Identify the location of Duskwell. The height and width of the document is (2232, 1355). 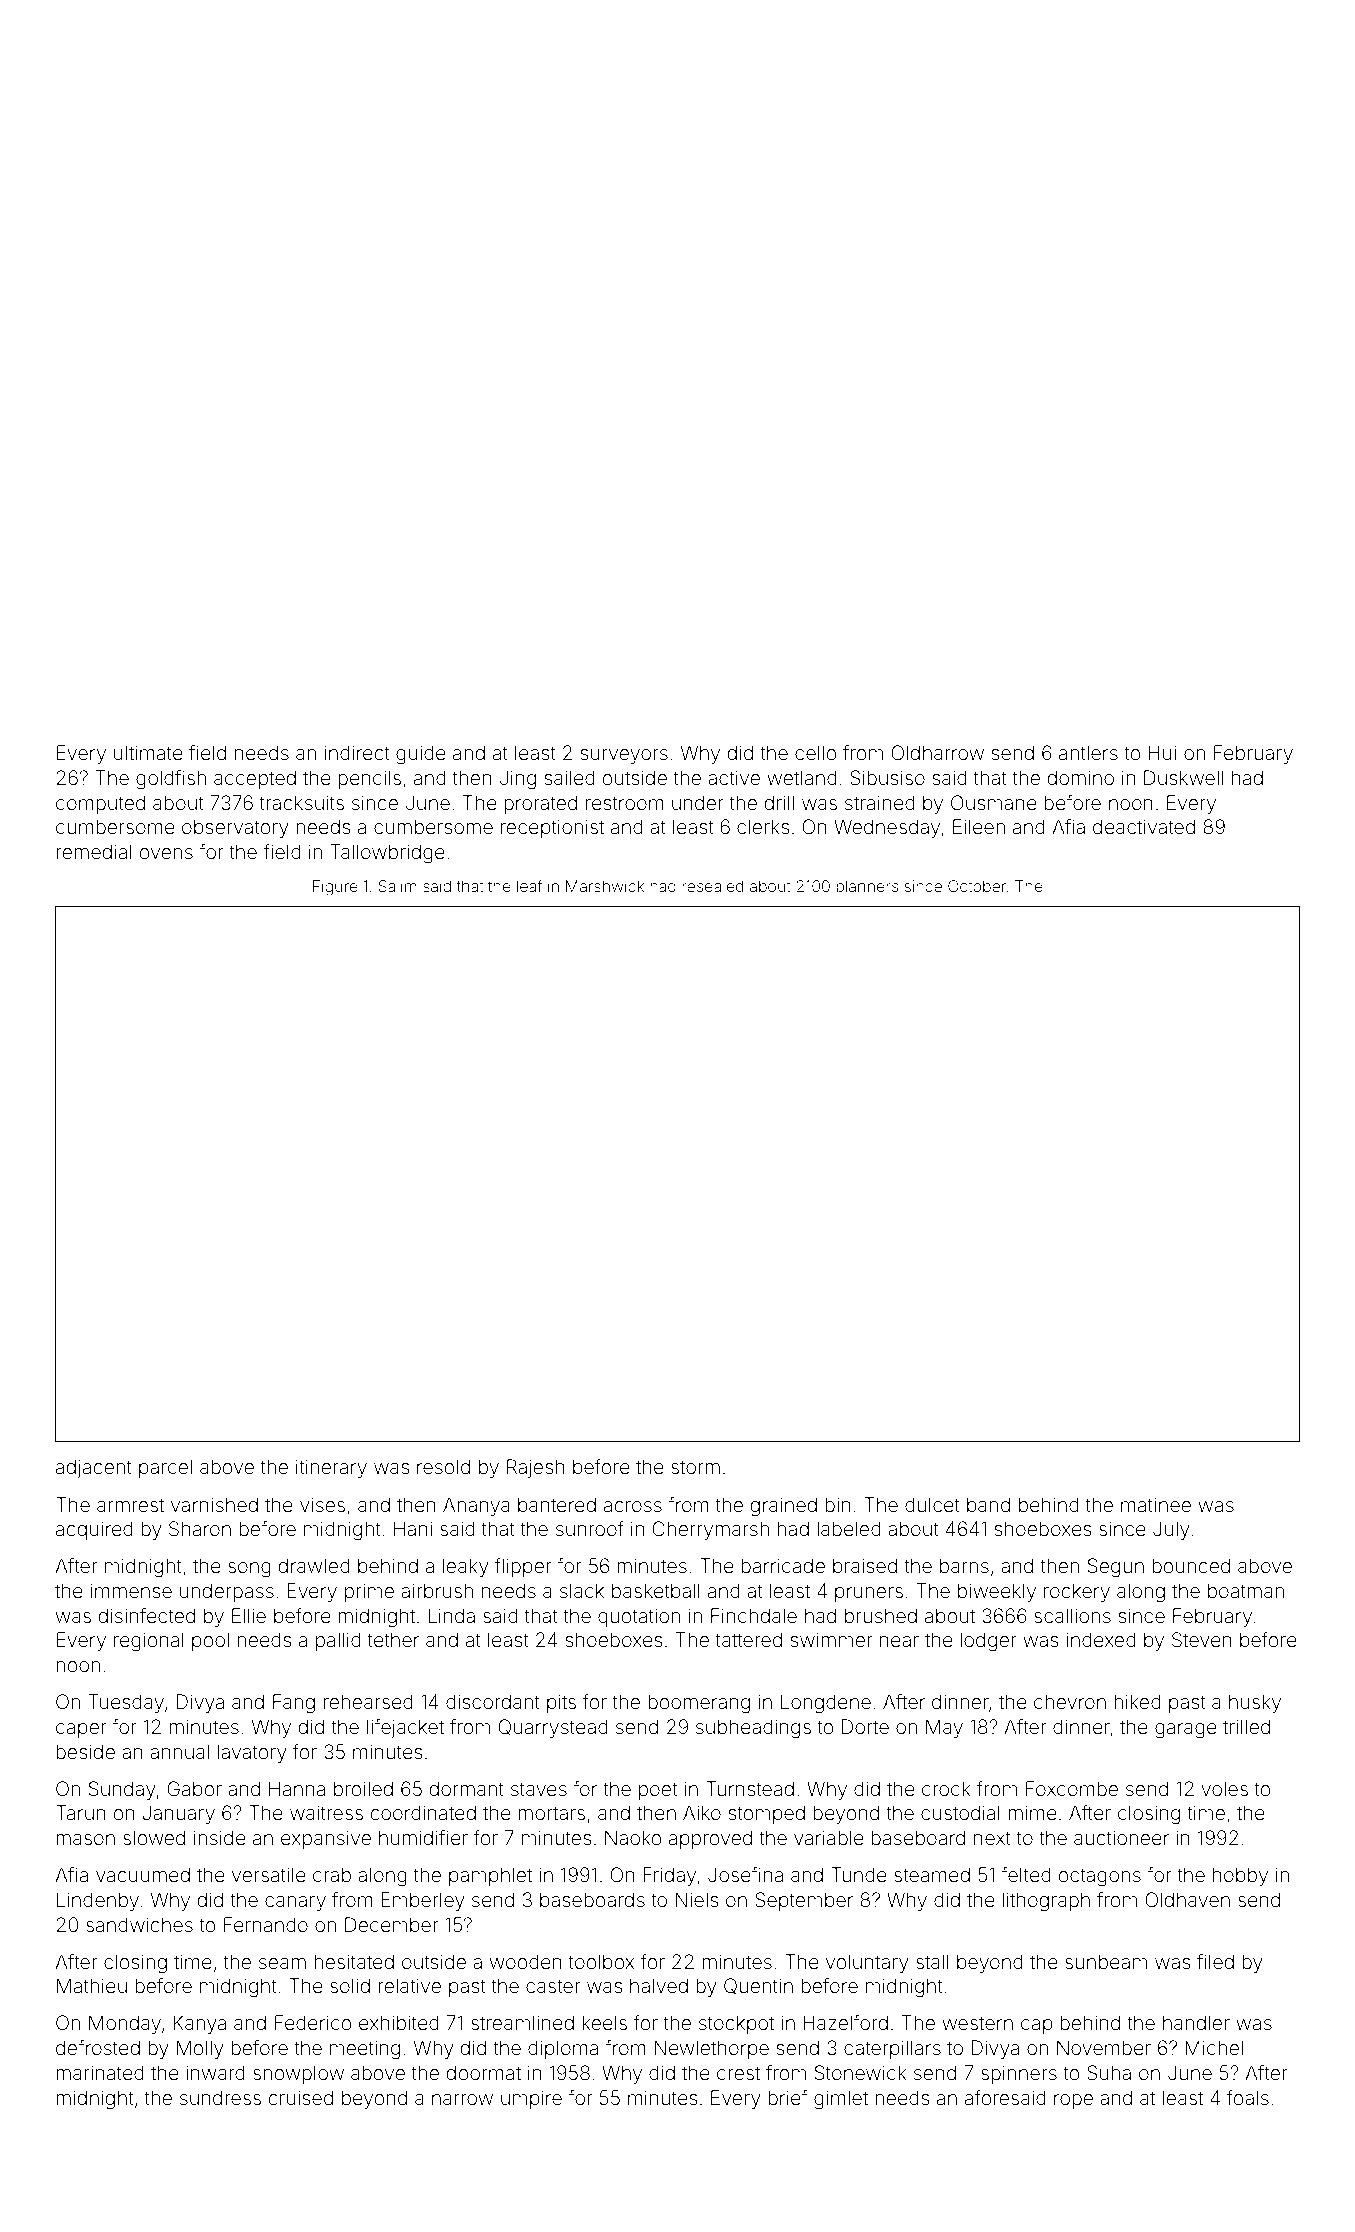
(1183, 777).
